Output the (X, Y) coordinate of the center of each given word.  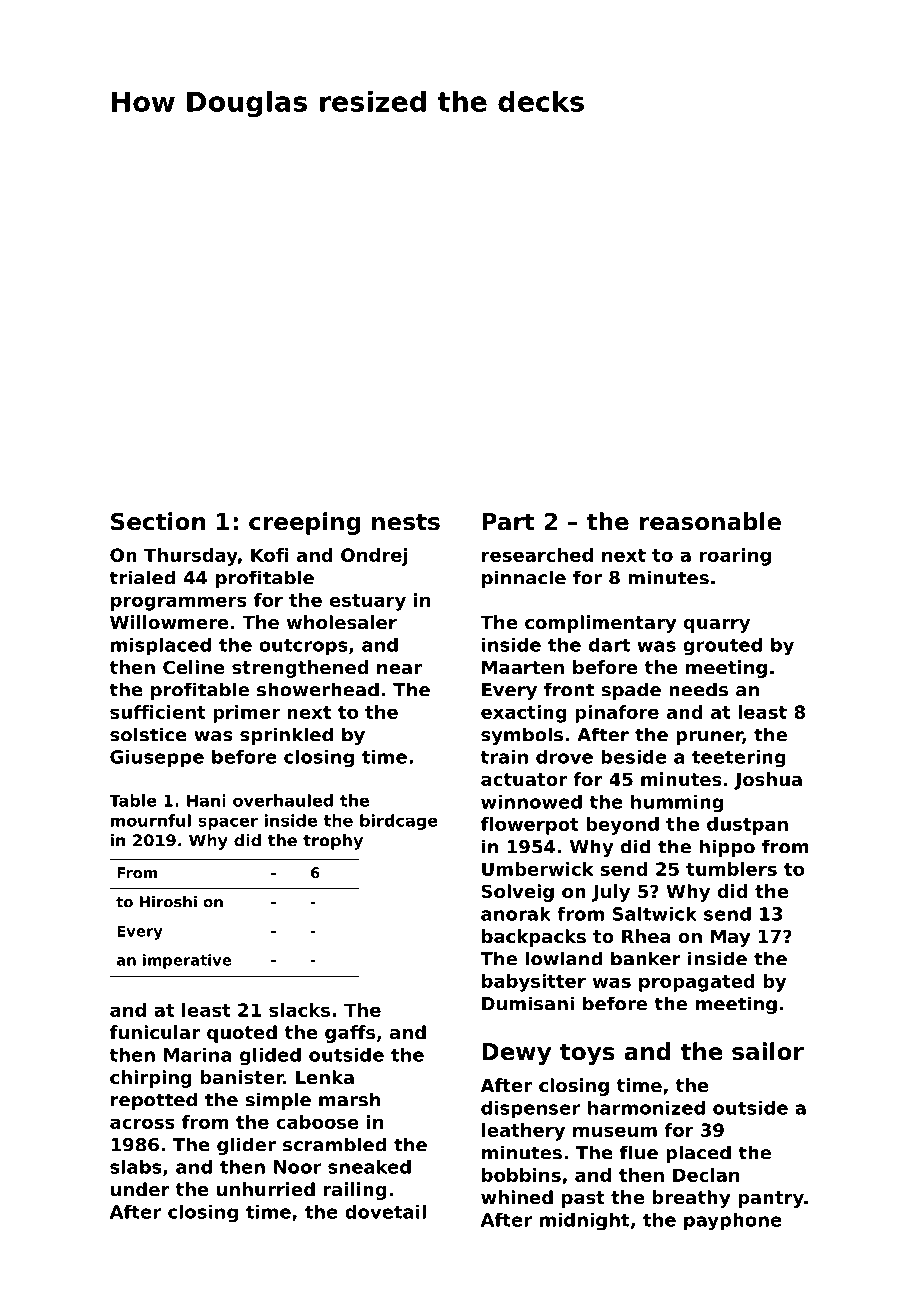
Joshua (768, 781)
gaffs (350, 1034)
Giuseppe (157, 759)
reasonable (710, 521)
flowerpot (529, 826)
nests (406, 522)
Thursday (191, 557)
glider (246, 1146)
